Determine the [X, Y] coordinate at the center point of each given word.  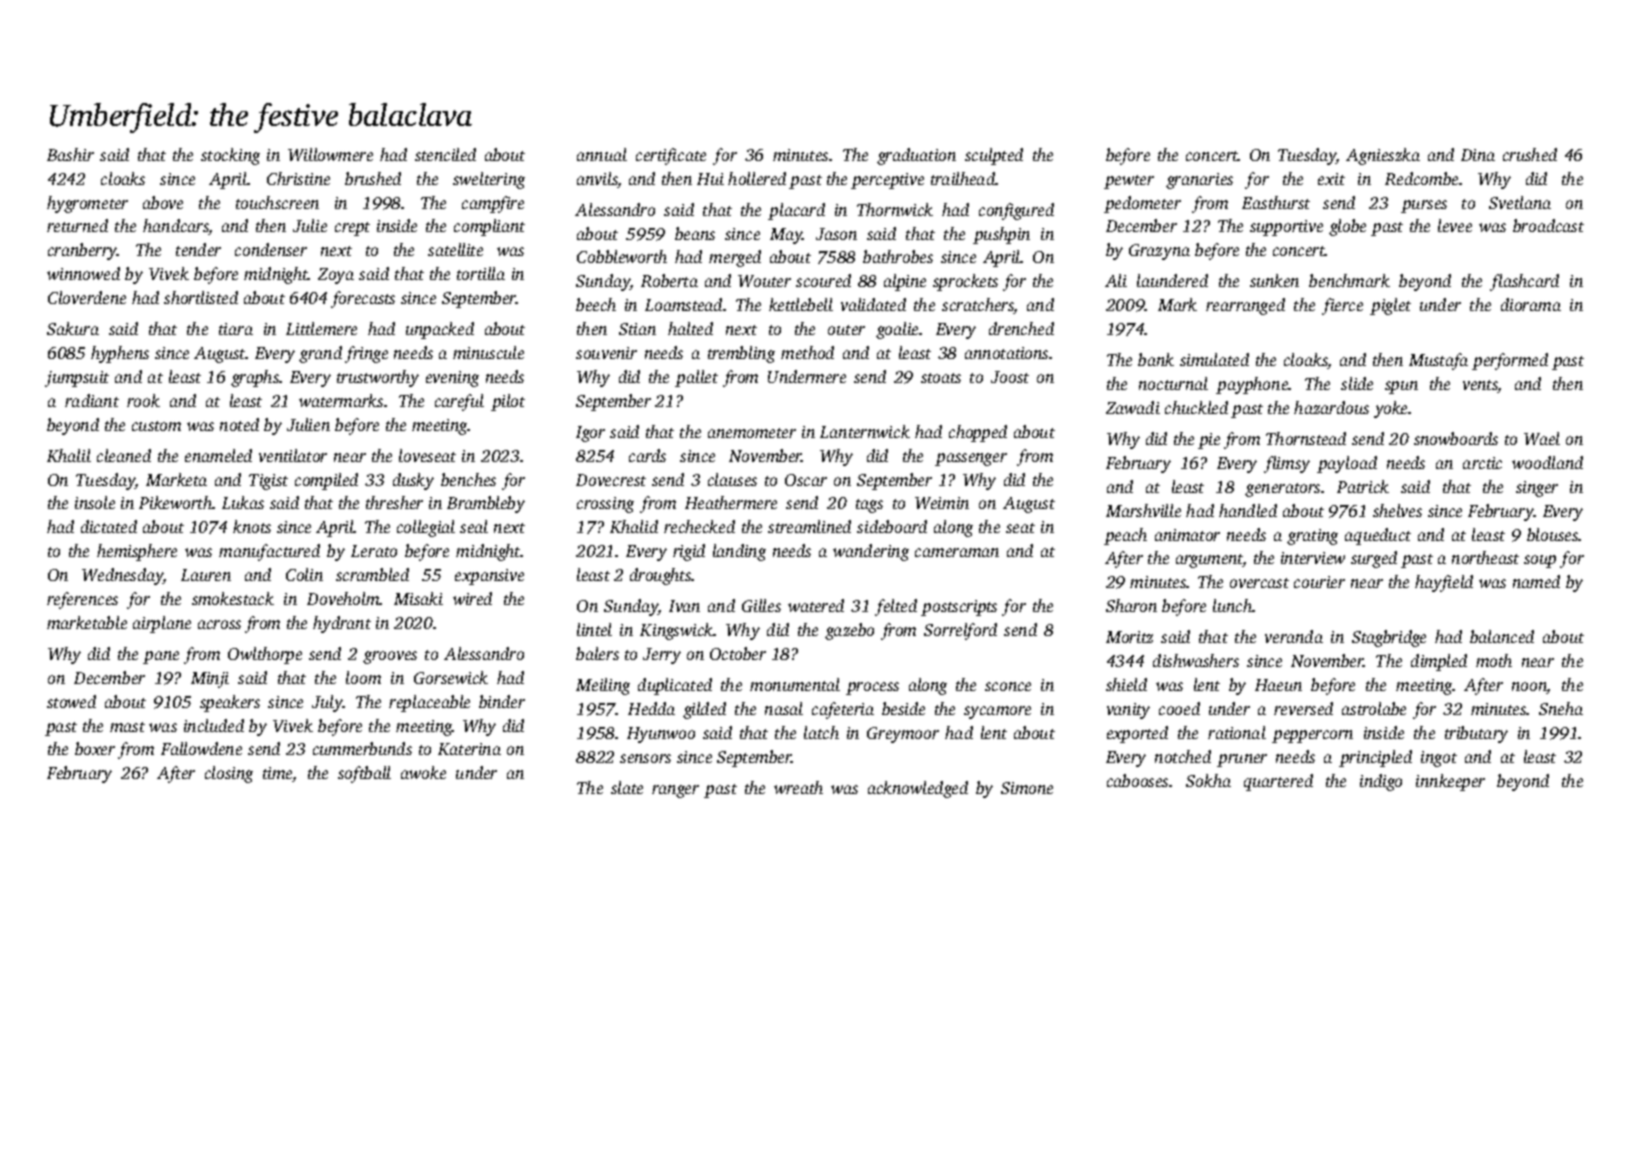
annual [602, 154]
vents [1480, 386]
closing [229, 774]
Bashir [70, 154]
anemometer [752, 433]
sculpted [994, 156]
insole [95, 502]
